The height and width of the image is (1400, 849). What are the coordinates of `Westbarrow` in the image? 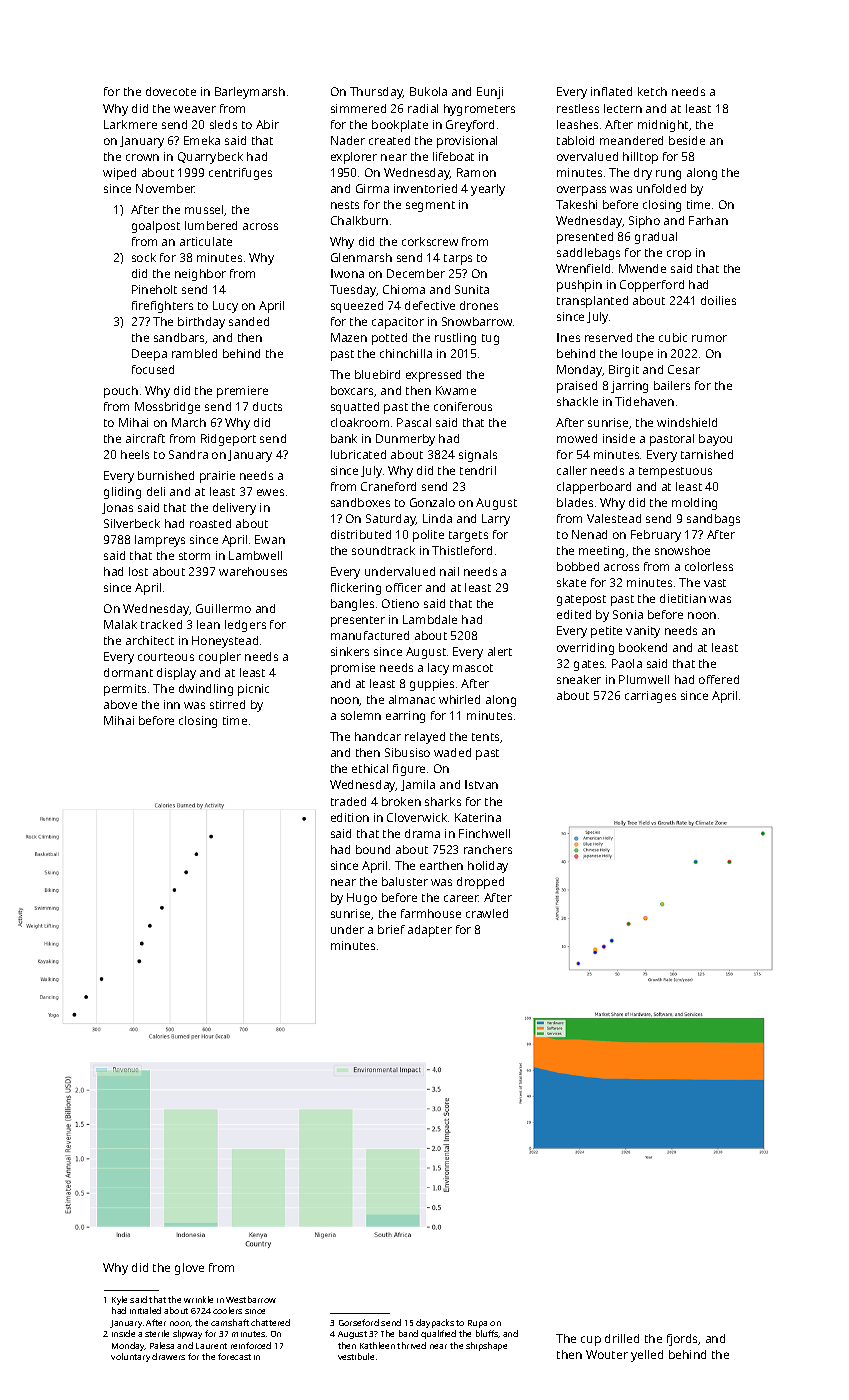 It's located at (251, 1299).
